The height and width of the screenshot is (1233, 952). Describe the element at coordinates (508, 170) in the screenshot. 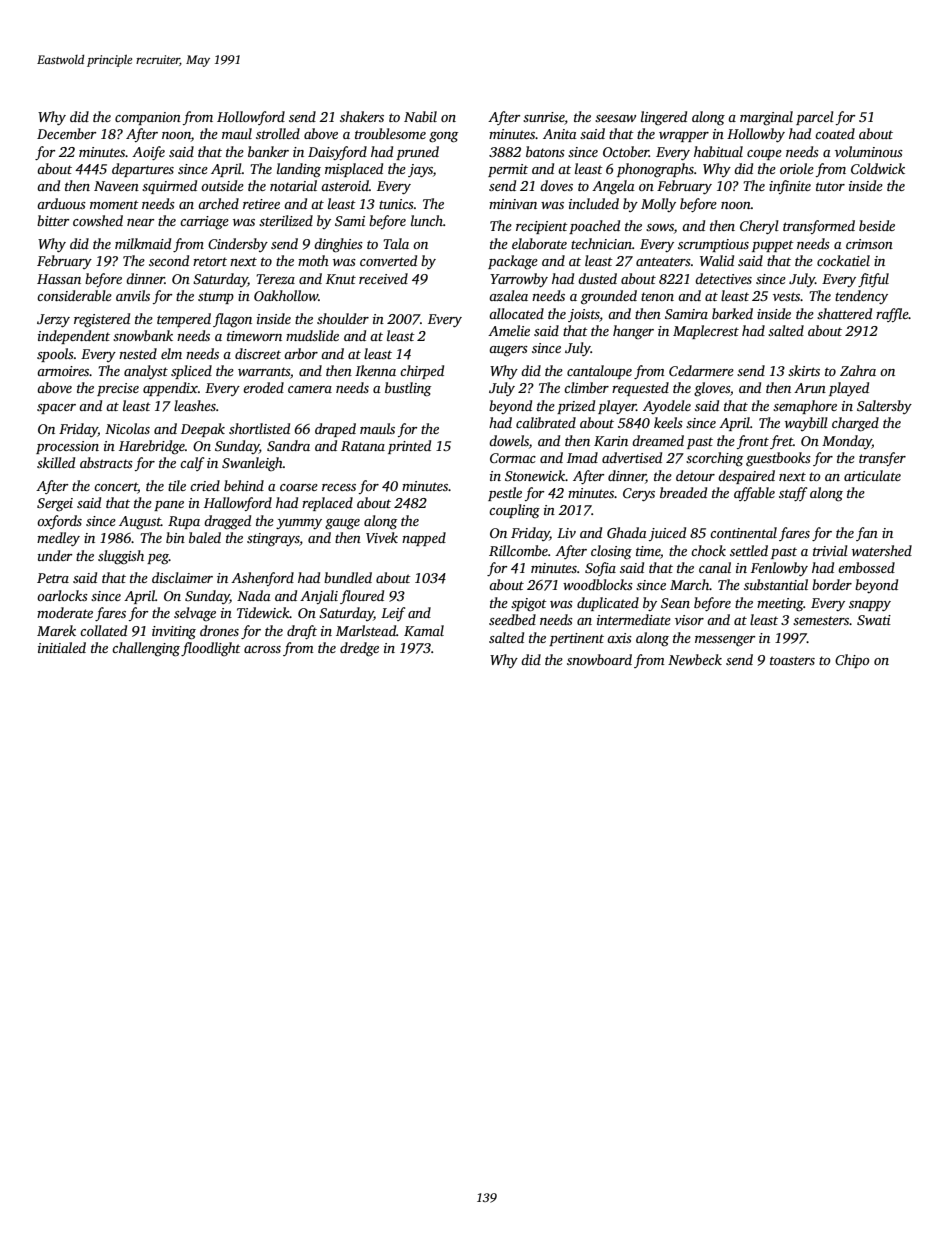

I see `permit` at that location.
